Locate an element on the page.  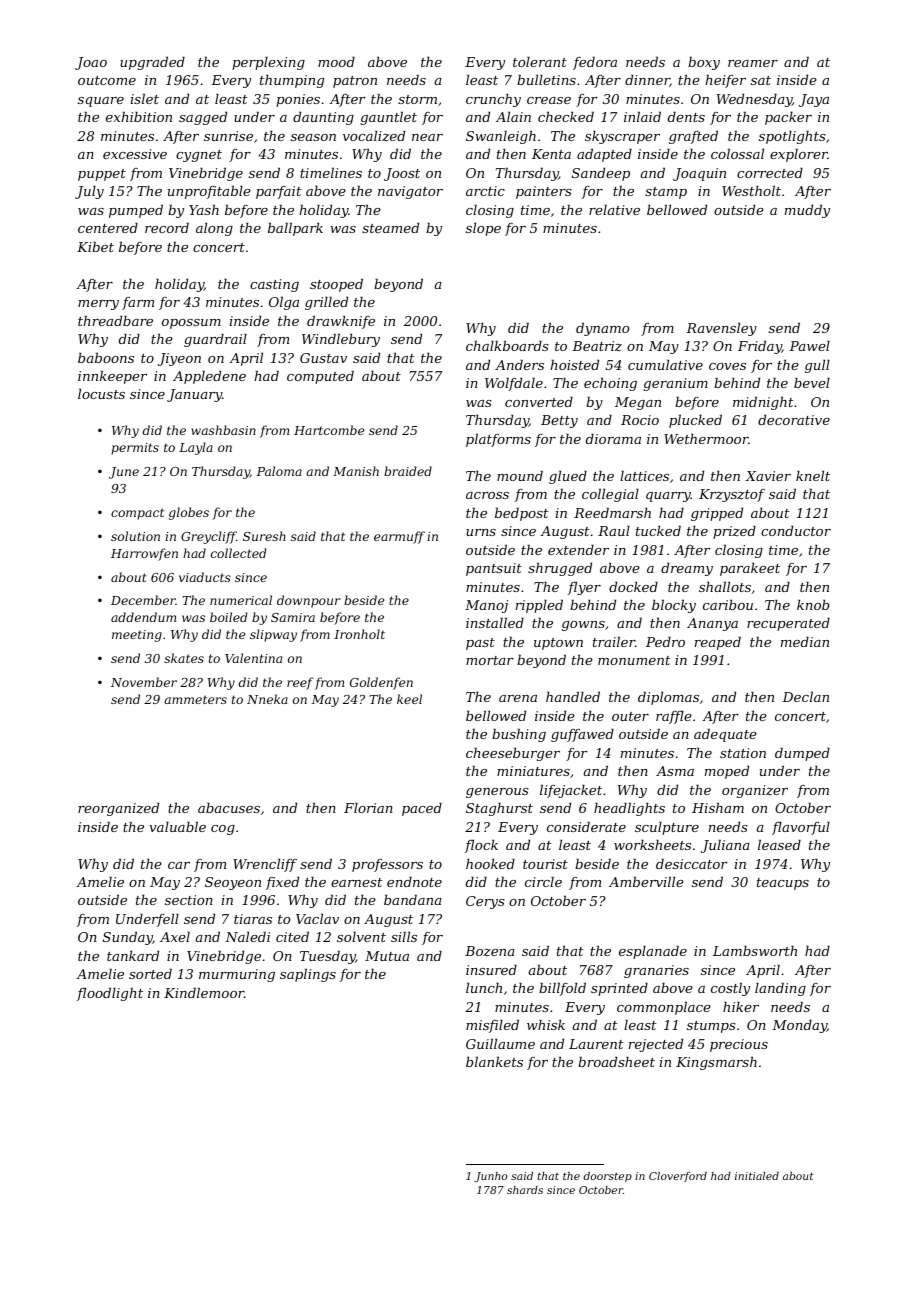
reamer is located at coordinates (753, 63).
